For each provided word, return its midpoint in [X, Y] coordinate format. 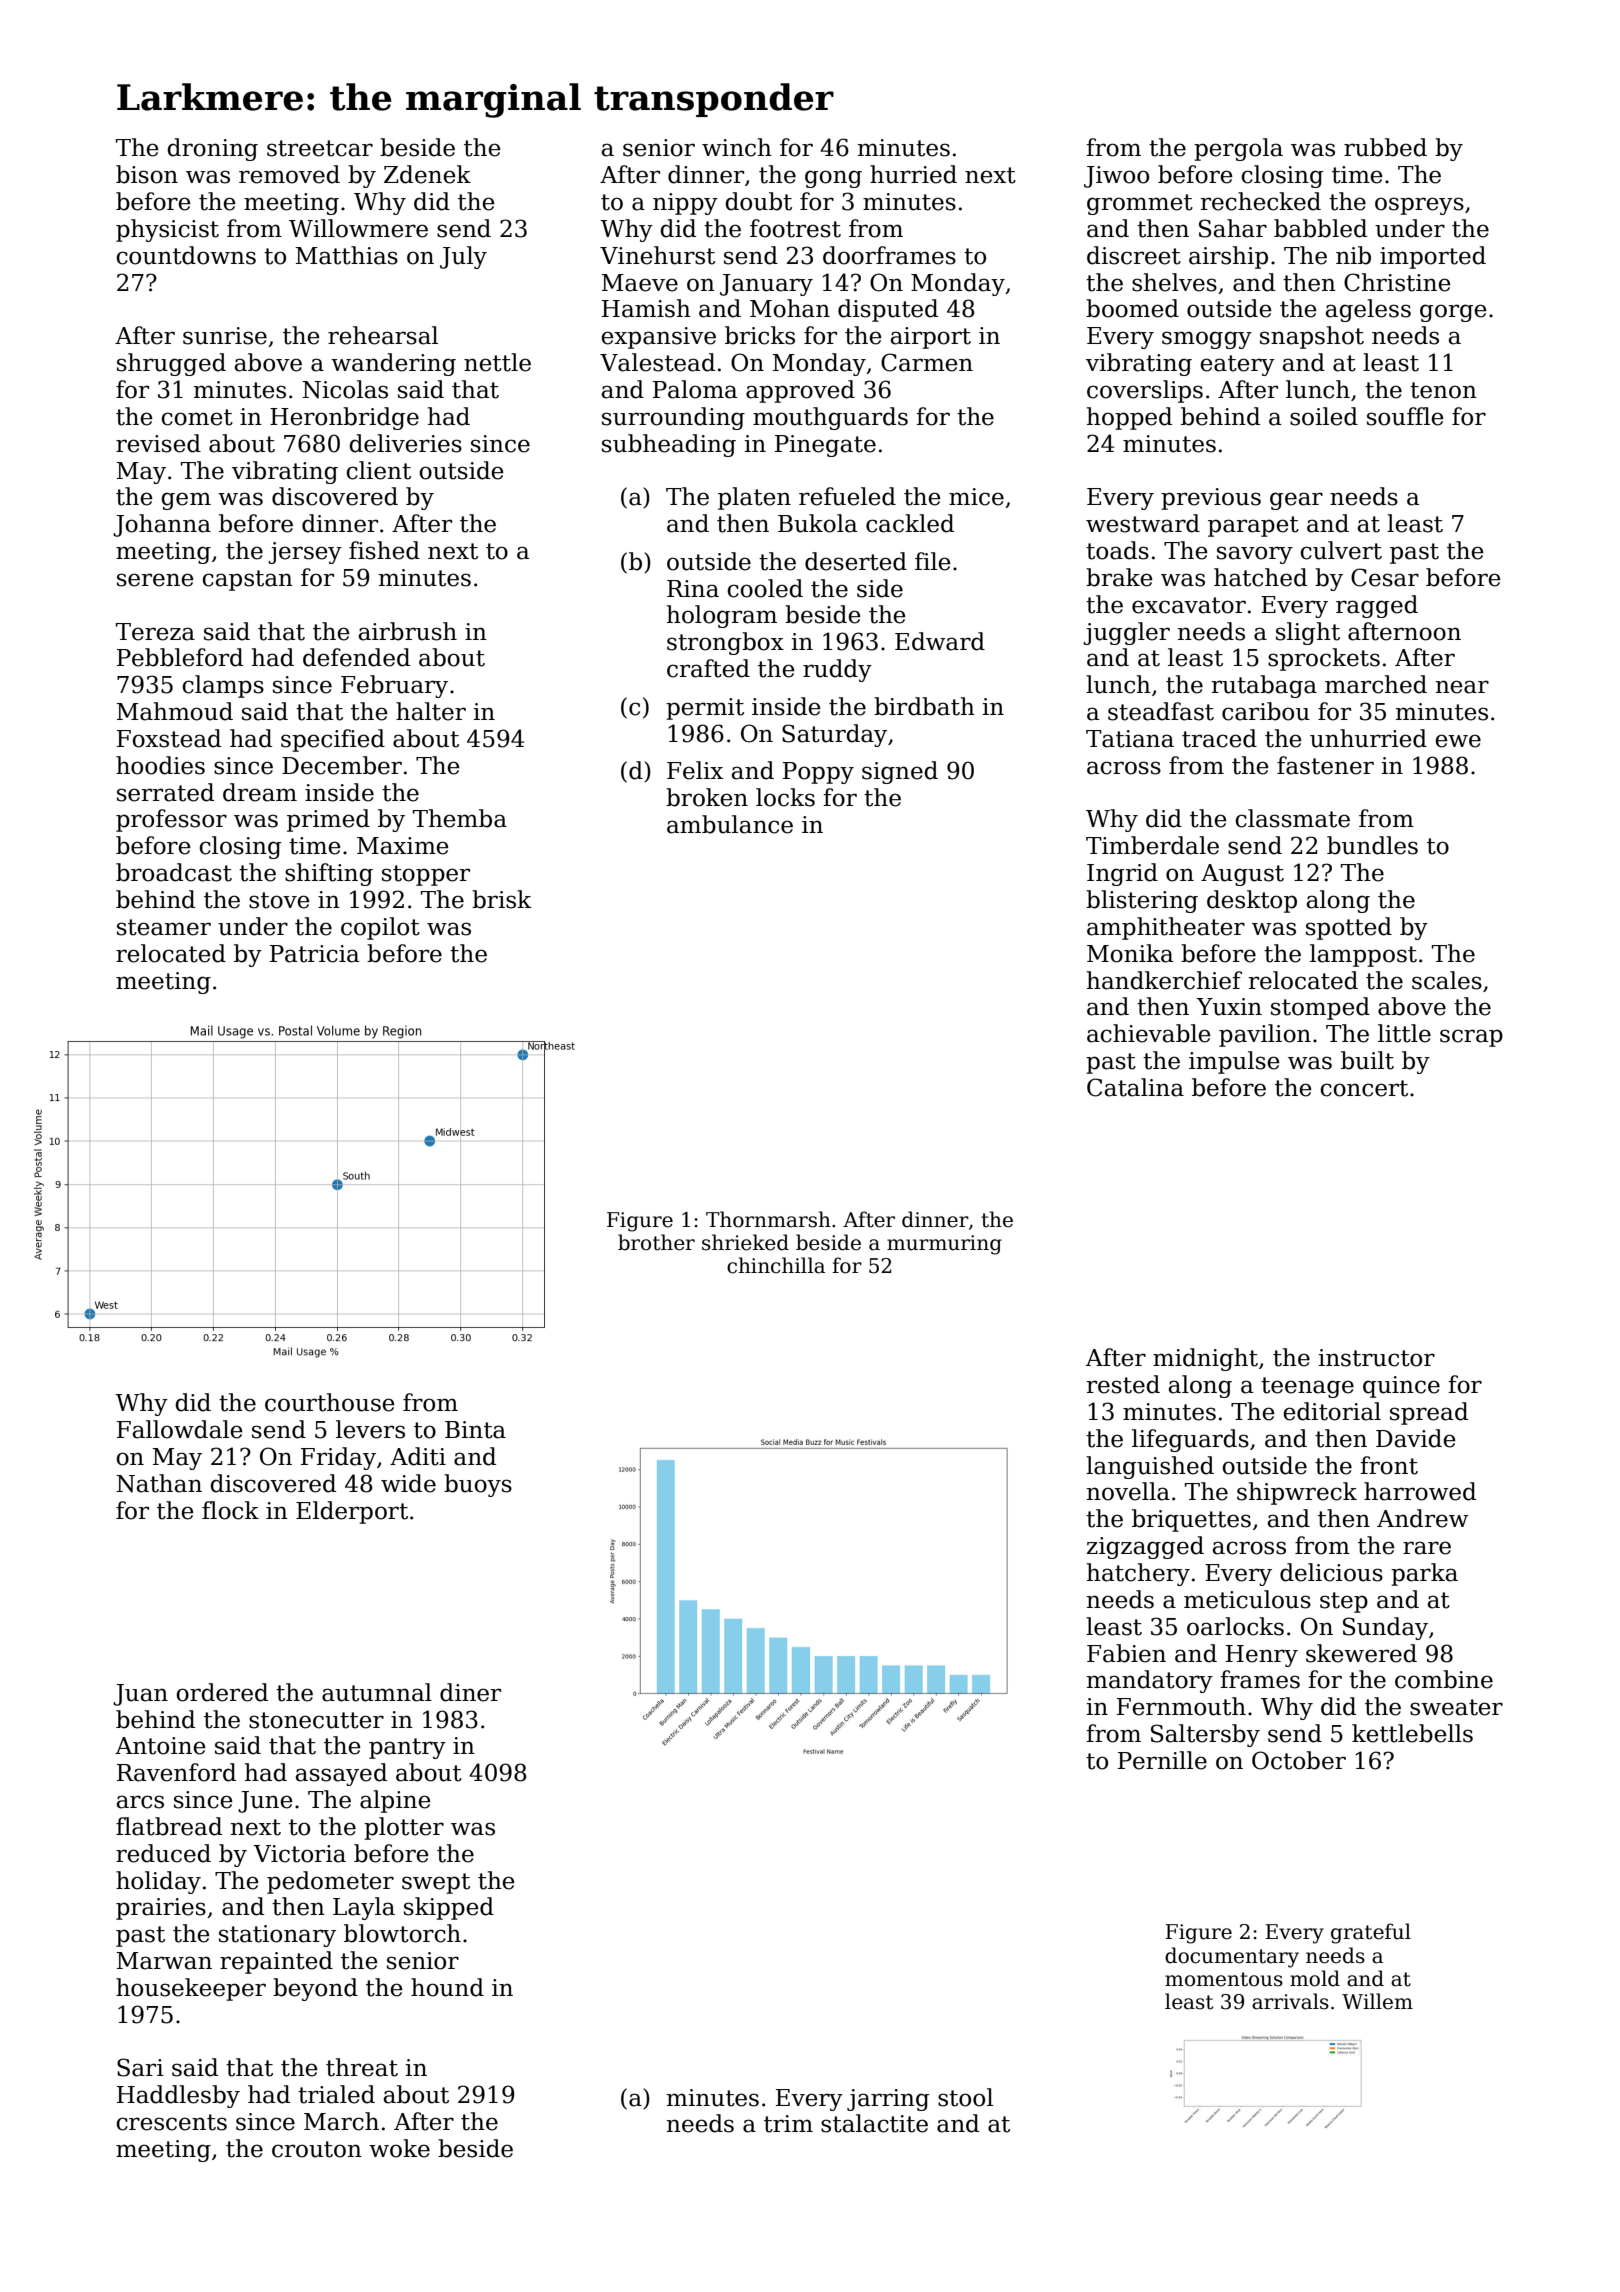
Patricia [314, 954]
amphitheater [1166, 928]
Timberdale [1152, 845]
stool [965, 2097]
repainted [276, 1962]
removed [289, 174]
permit [705, 709]
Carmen [927, 362]
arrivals [1290, 2001]
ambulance [730, 824]
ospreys [1419, 206]
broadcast [174, 872]
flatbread [169, 1826]
